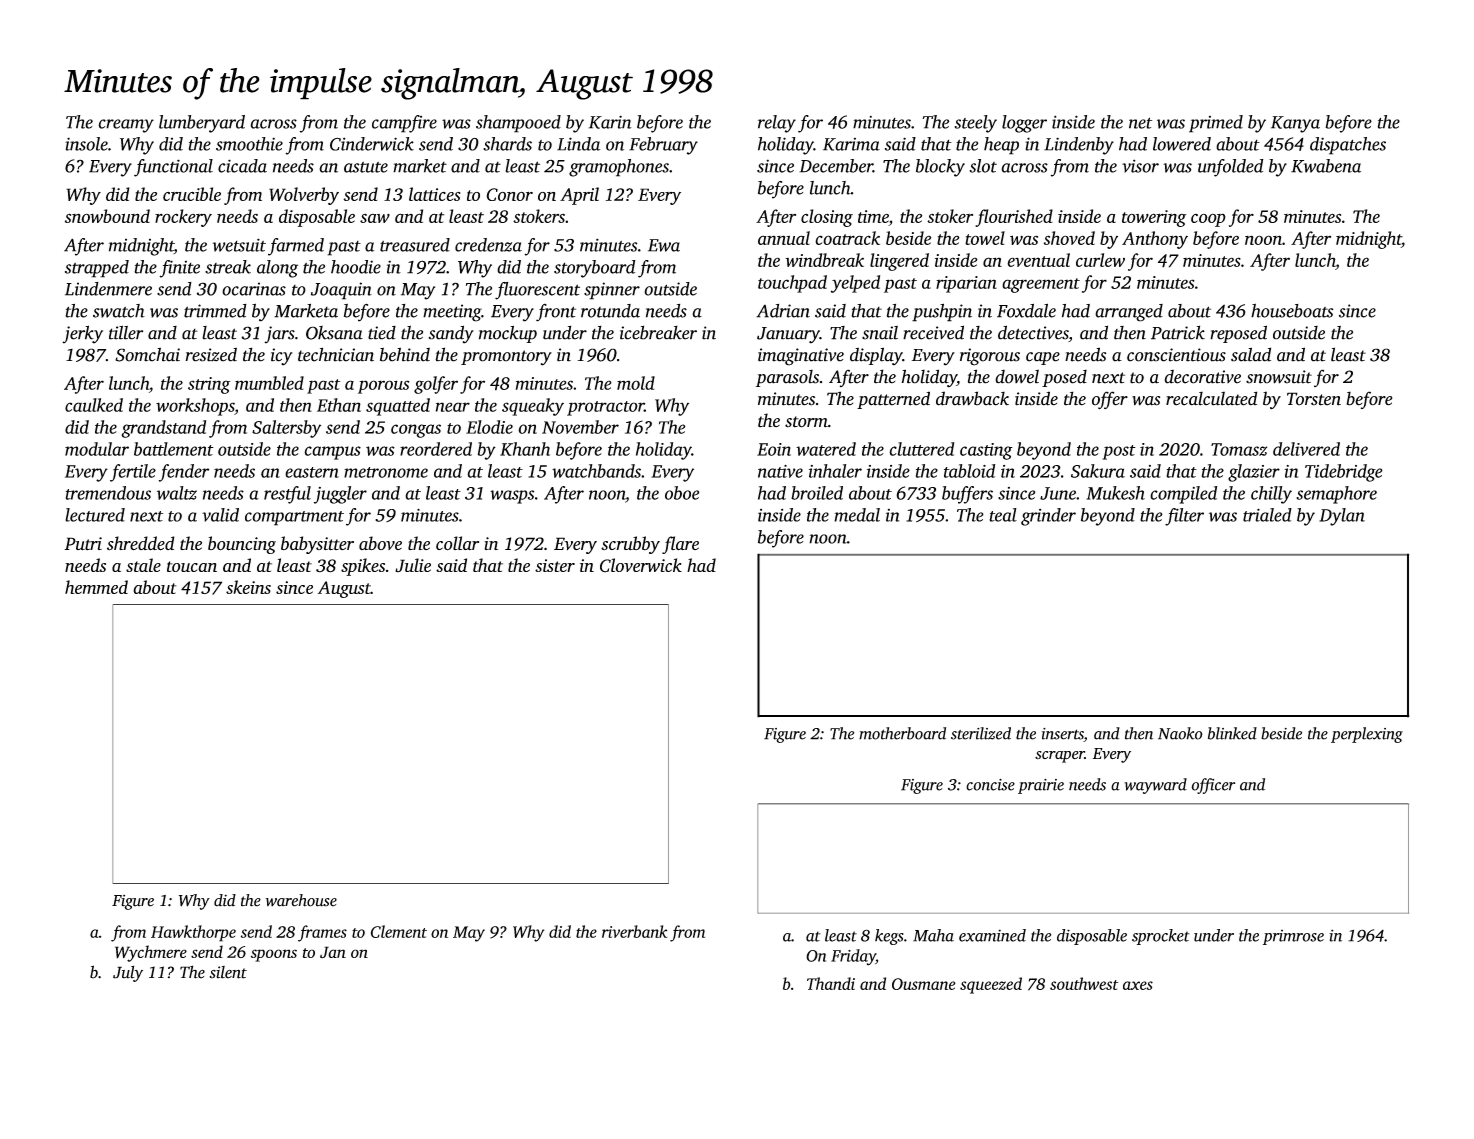  Describe the element at coordinates (1367, 735) in the screenshot. I see `perplexing` at that location.
